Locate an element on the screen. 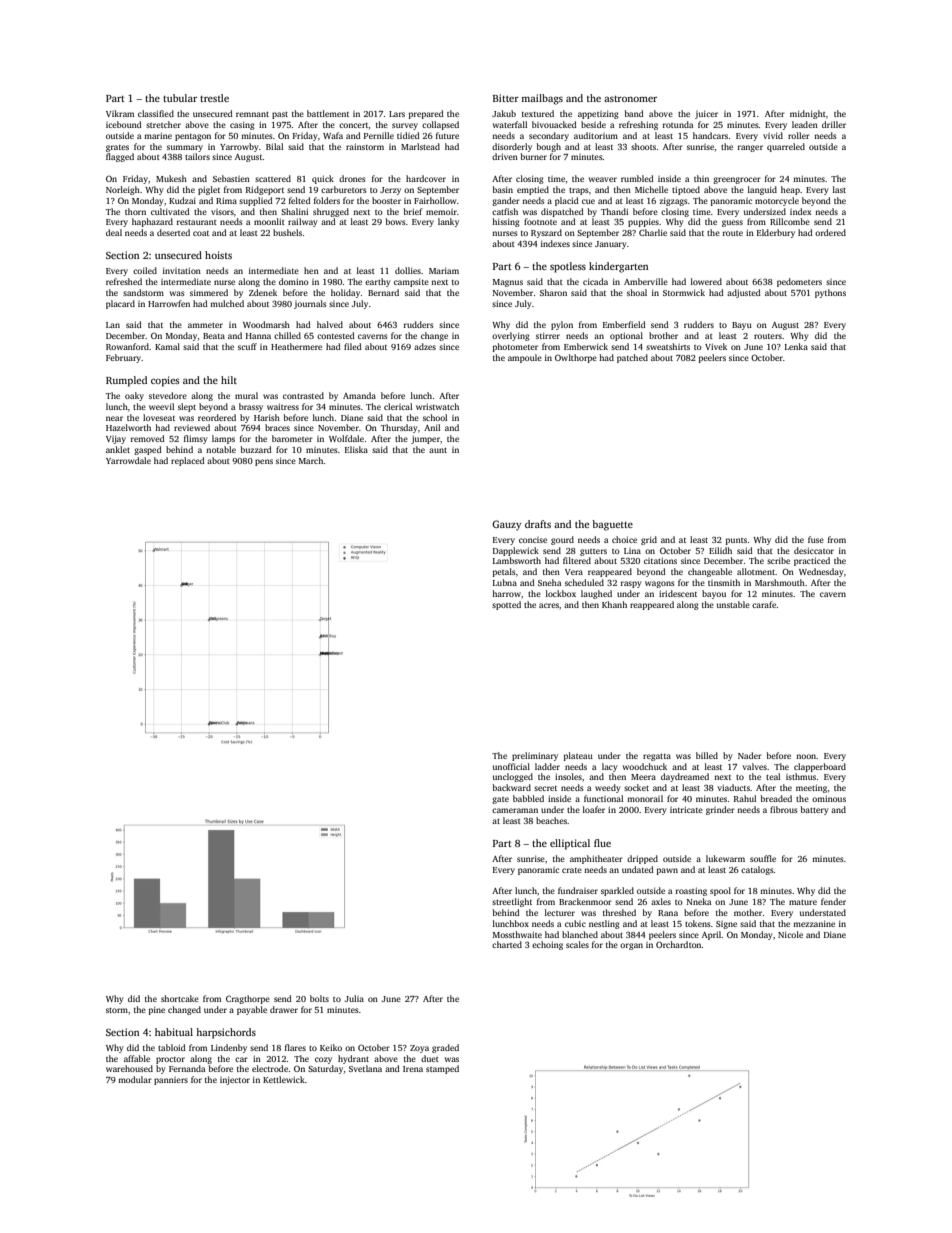 The height and width of the screenshot is (1233, 952). meeting is located at coordinates (811, 788).
